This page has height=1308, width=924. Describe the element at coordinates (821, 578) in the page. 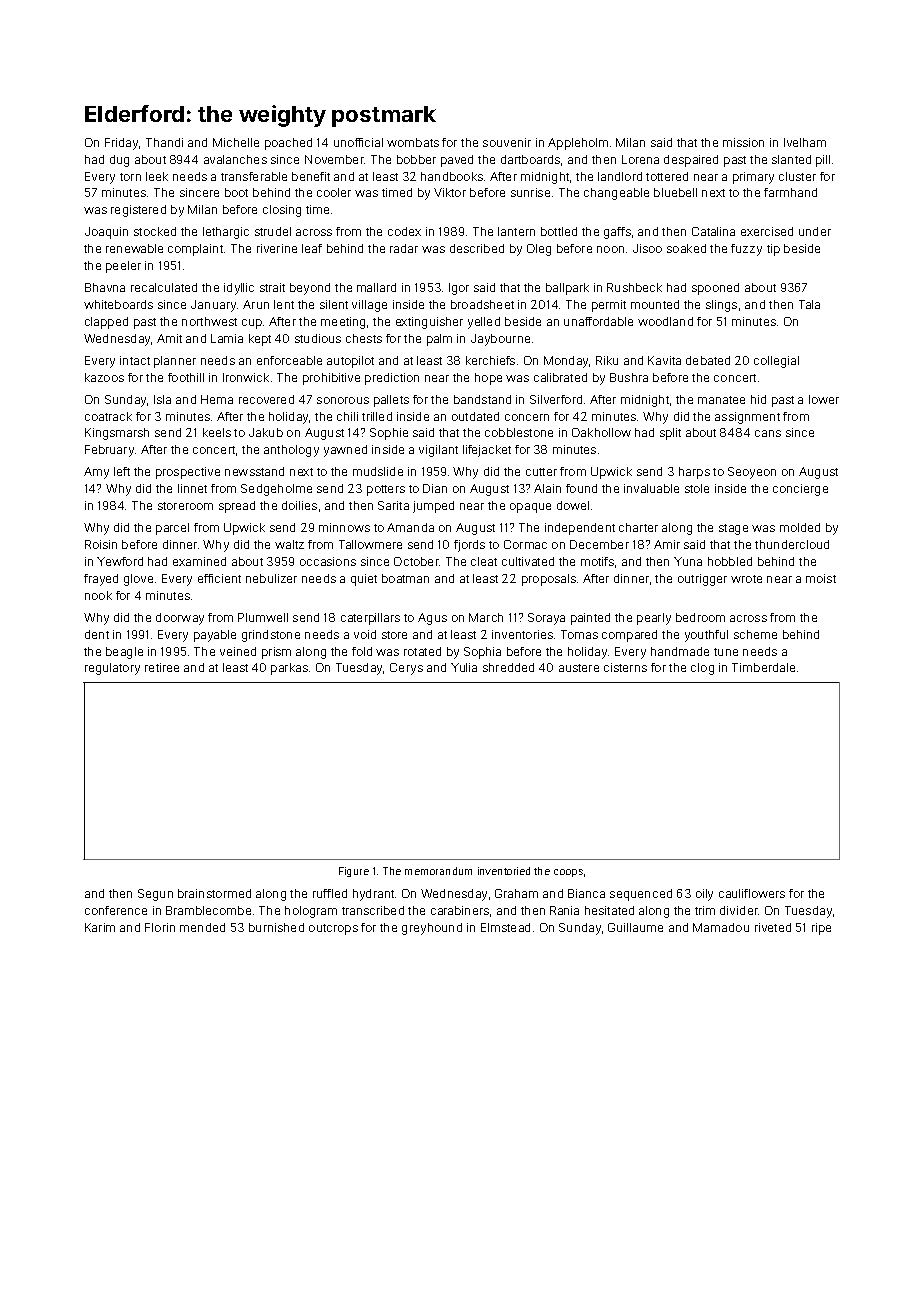

I see `moist` at that location.
